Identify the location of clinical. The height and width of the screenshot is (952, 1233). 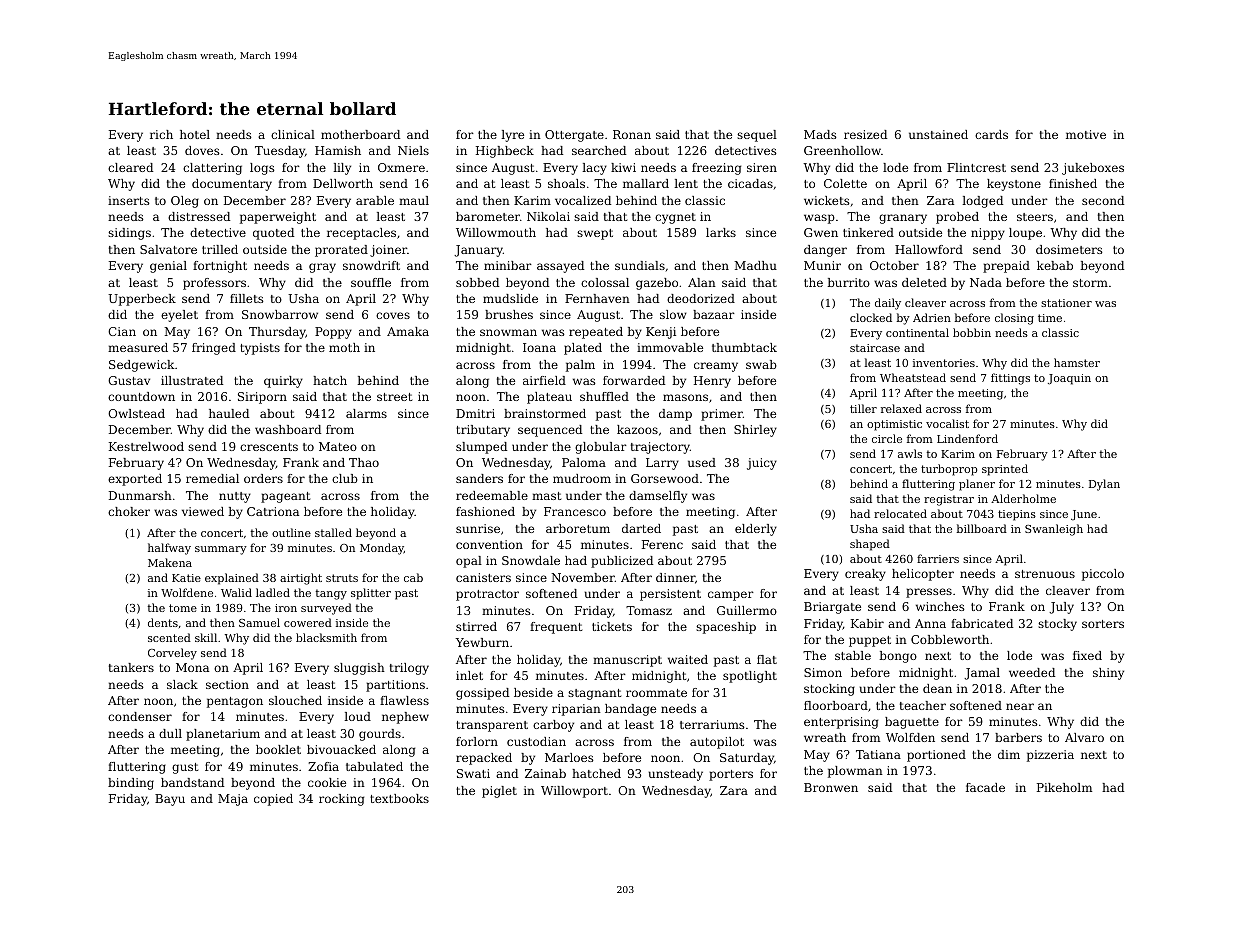
(293, 134).
